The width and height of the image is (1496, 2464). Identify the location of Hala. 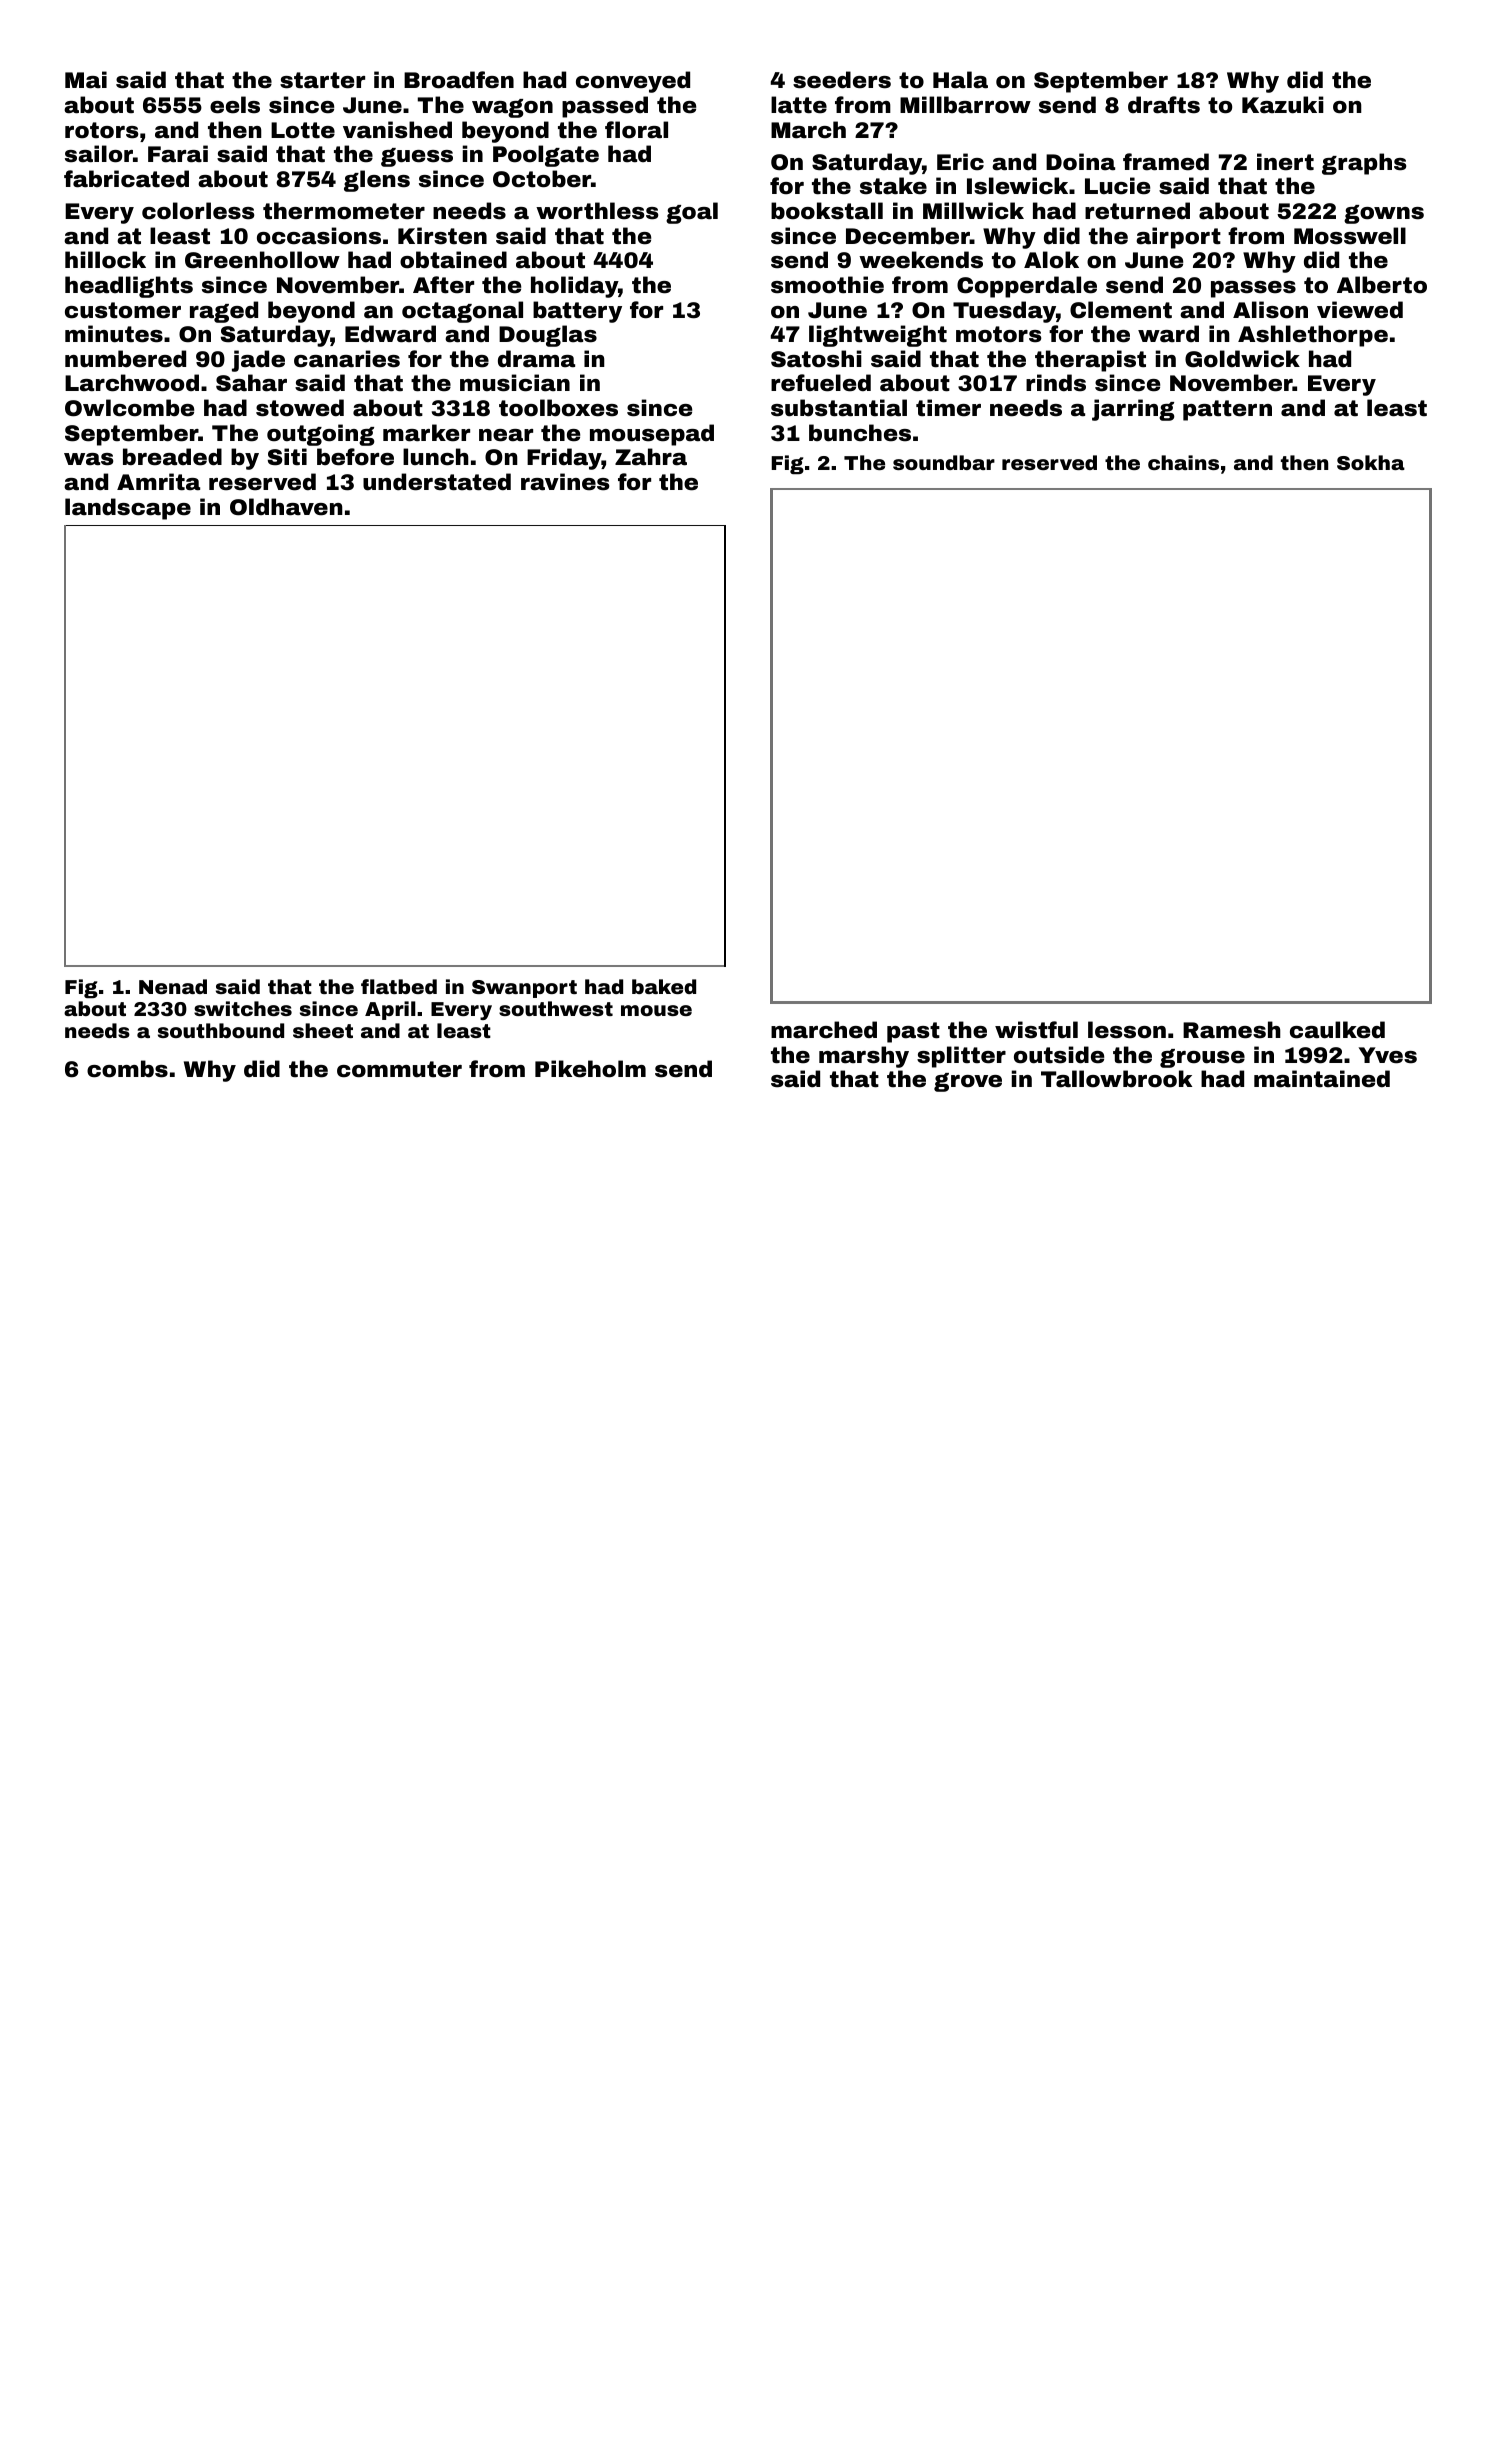
(960, 80).
